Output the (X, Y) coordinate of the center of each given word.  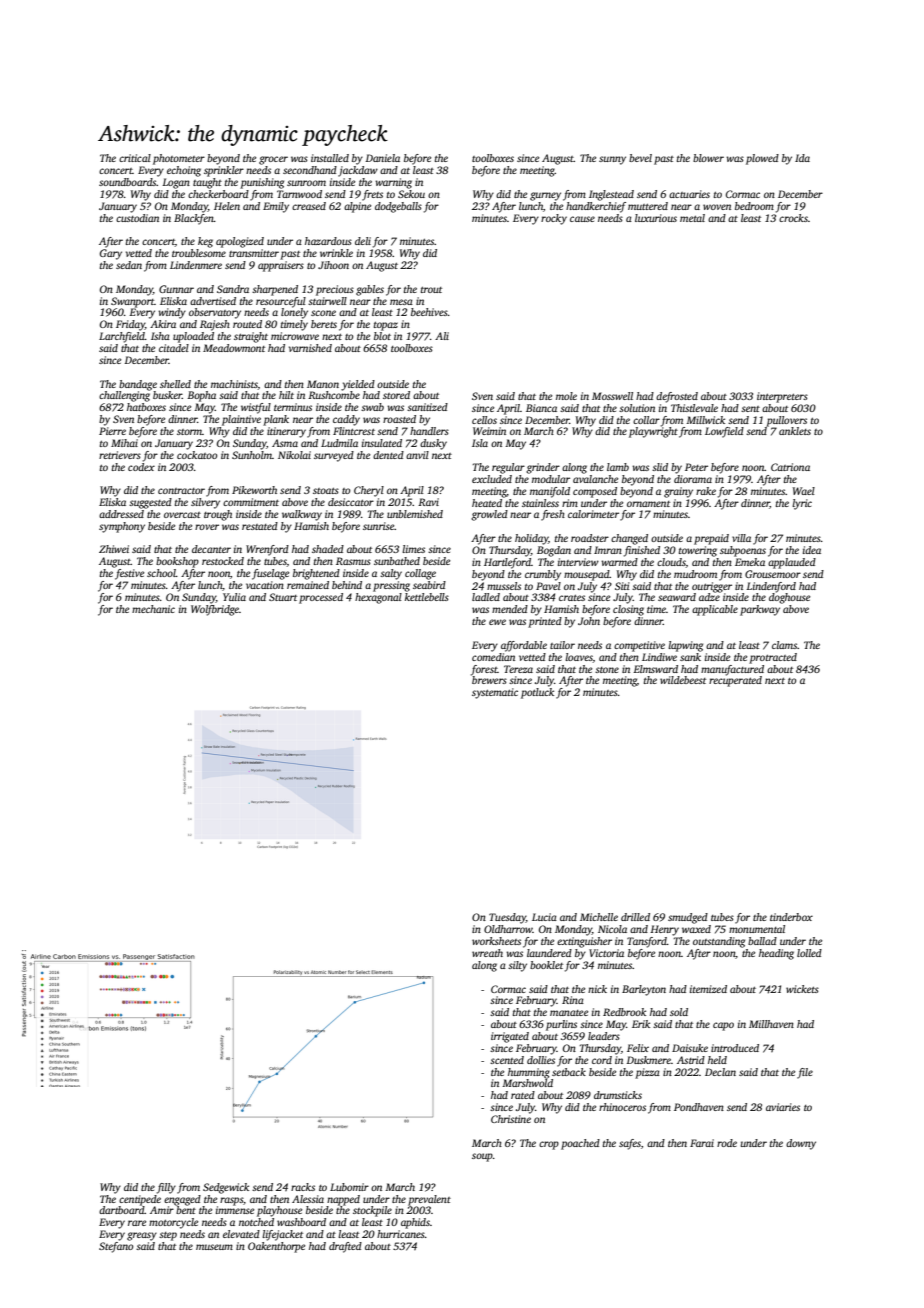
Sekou (411, 194)
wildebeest (683, 680)
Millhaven (771, 1024)
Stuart (283, 597)
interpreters (782, 397)
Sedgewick (226, 1188)
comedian (493, 657)
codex (141, 467)
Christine (511, 1119)
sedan (129, 265)
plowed (762, 159)
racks (303, 1187)
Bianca (541, 408)
